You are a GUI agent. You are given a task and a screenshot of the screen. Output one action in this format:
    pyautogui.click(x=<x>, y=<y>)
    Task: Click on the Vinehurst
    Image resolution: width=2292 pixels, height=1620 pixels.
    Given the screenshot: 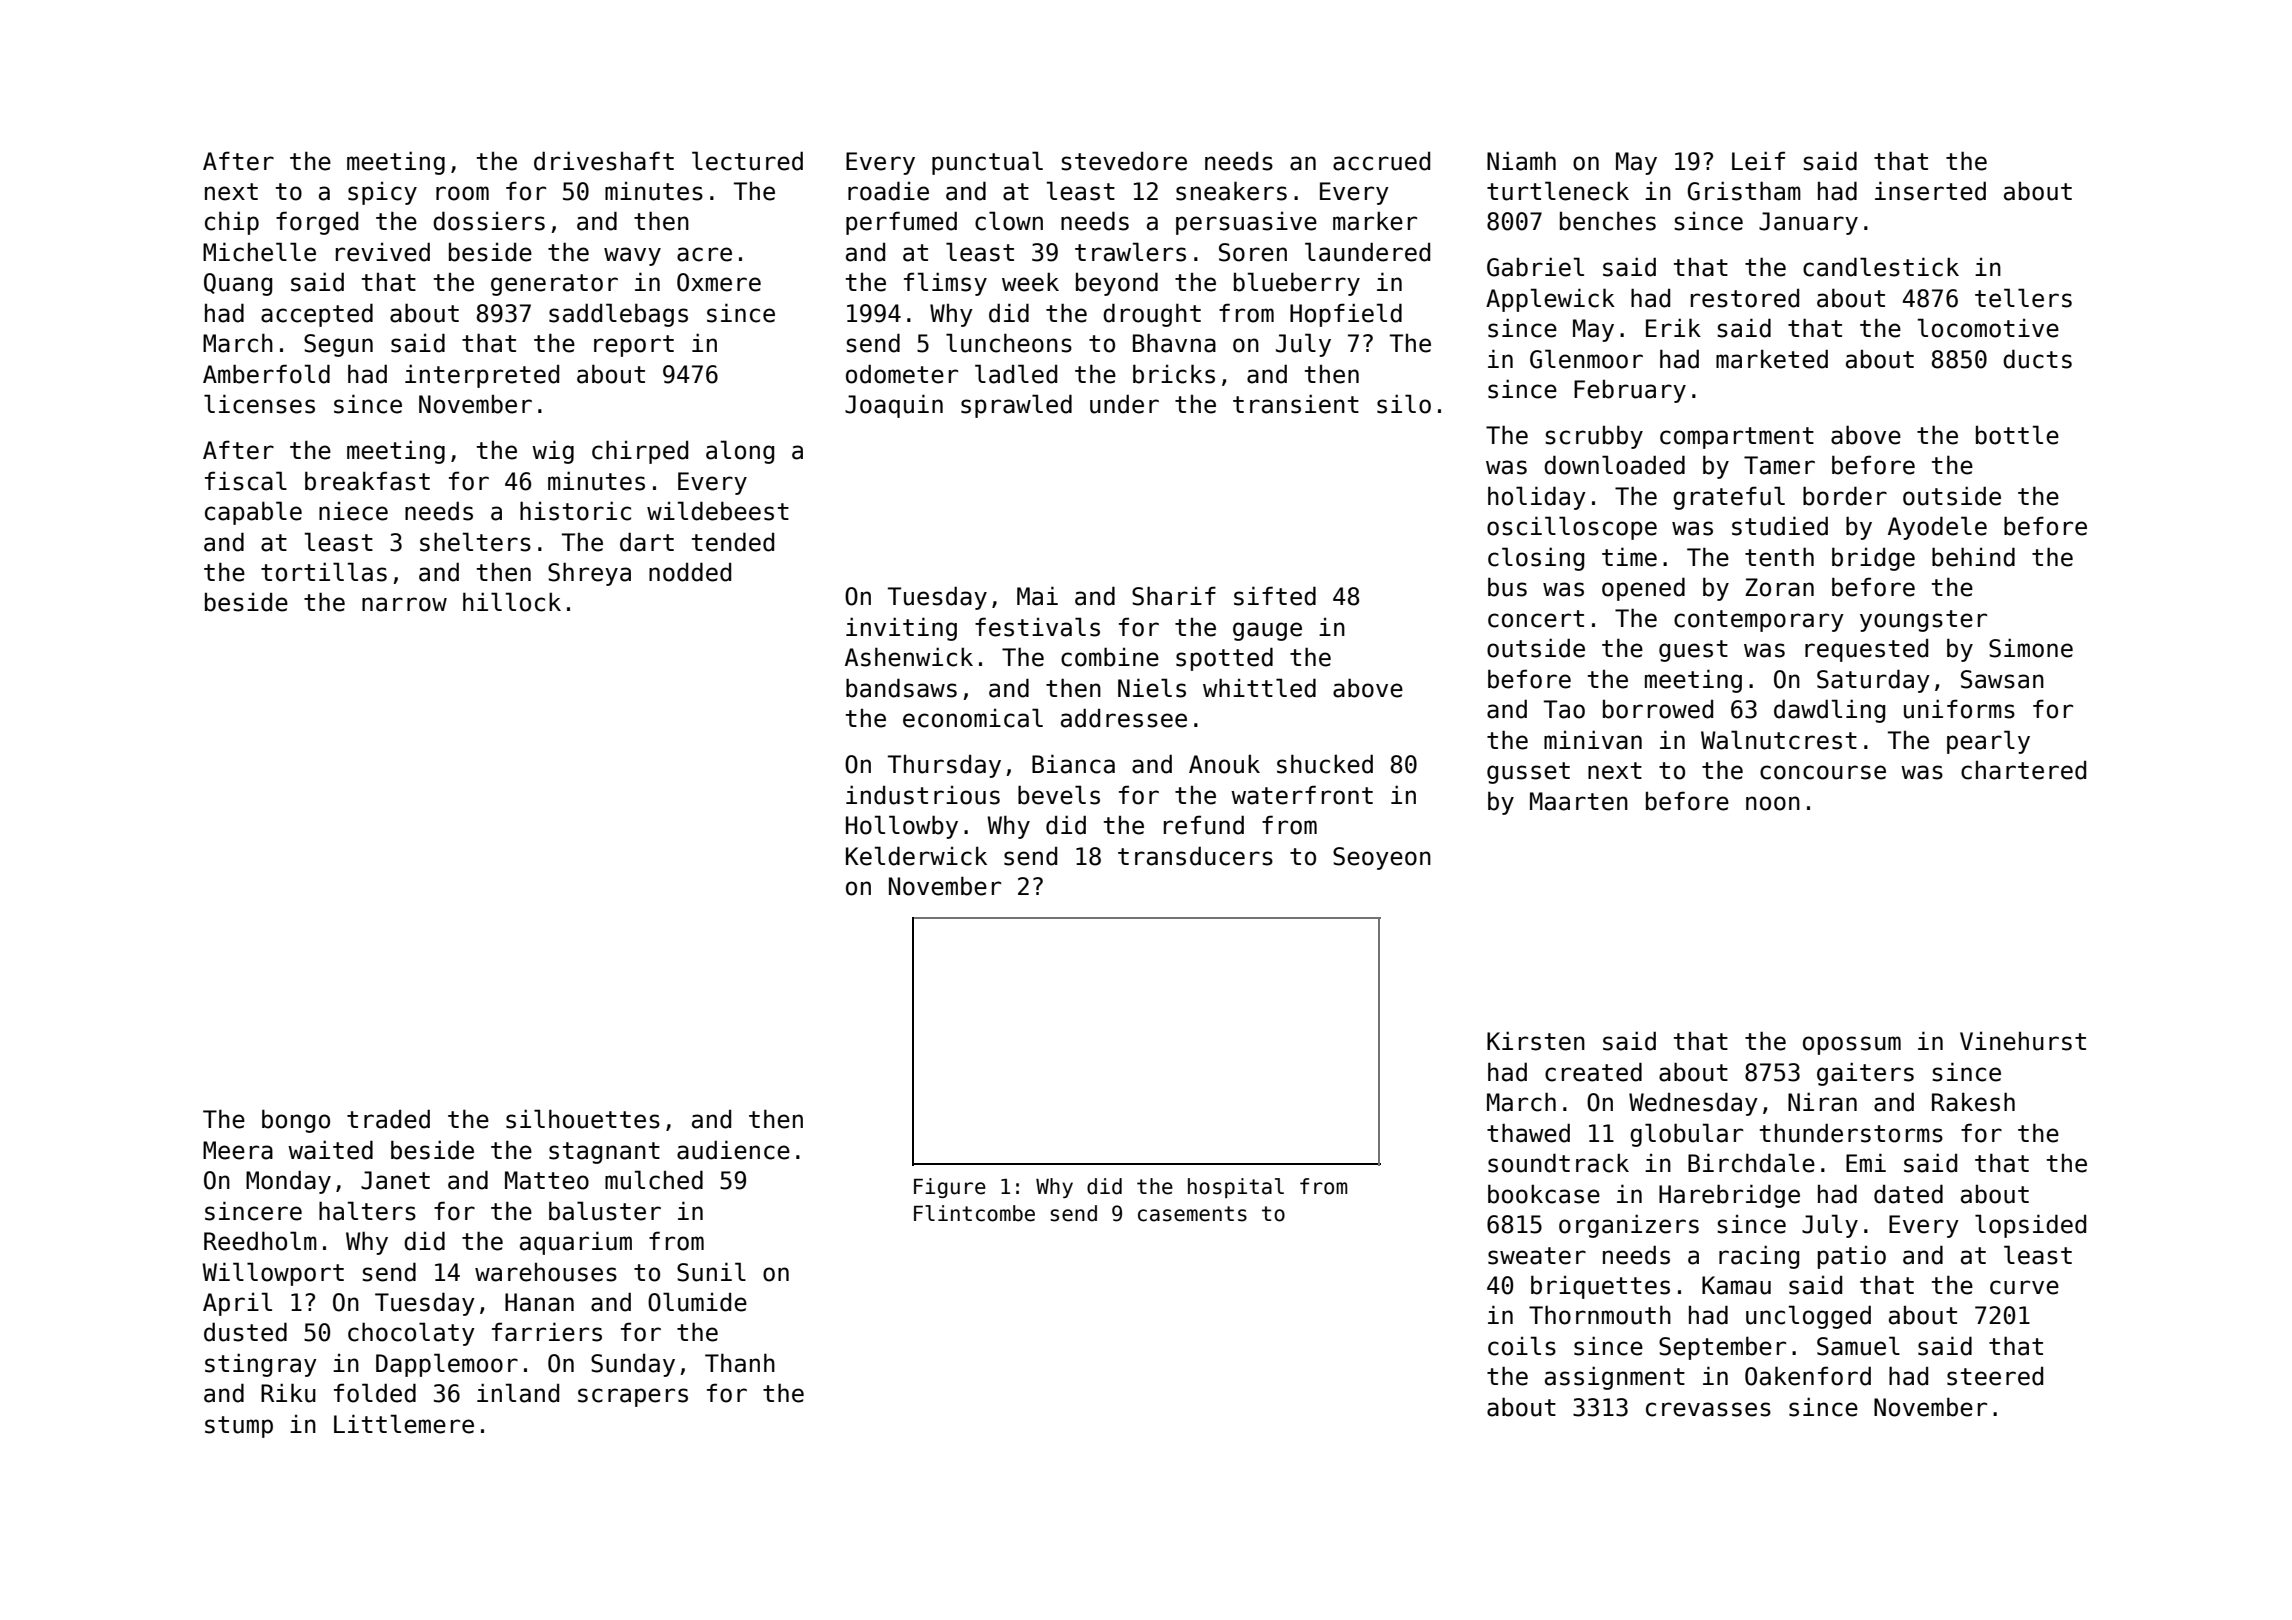 What is the action you would take?
    pyautogui.click(x=2023, y=1041)
